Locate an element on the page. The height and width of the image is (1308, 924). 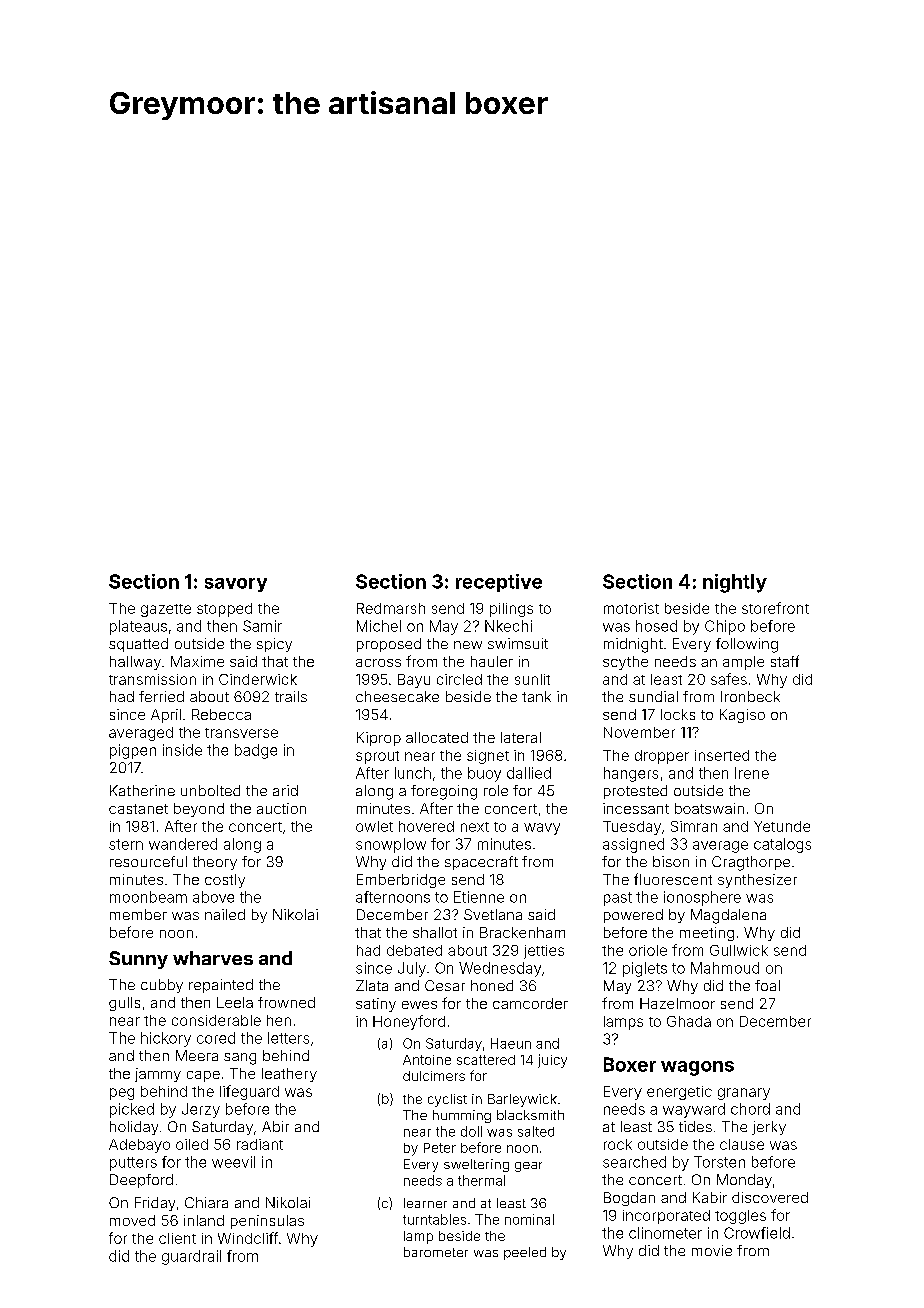
savory is located at coordinates (236, 585).
